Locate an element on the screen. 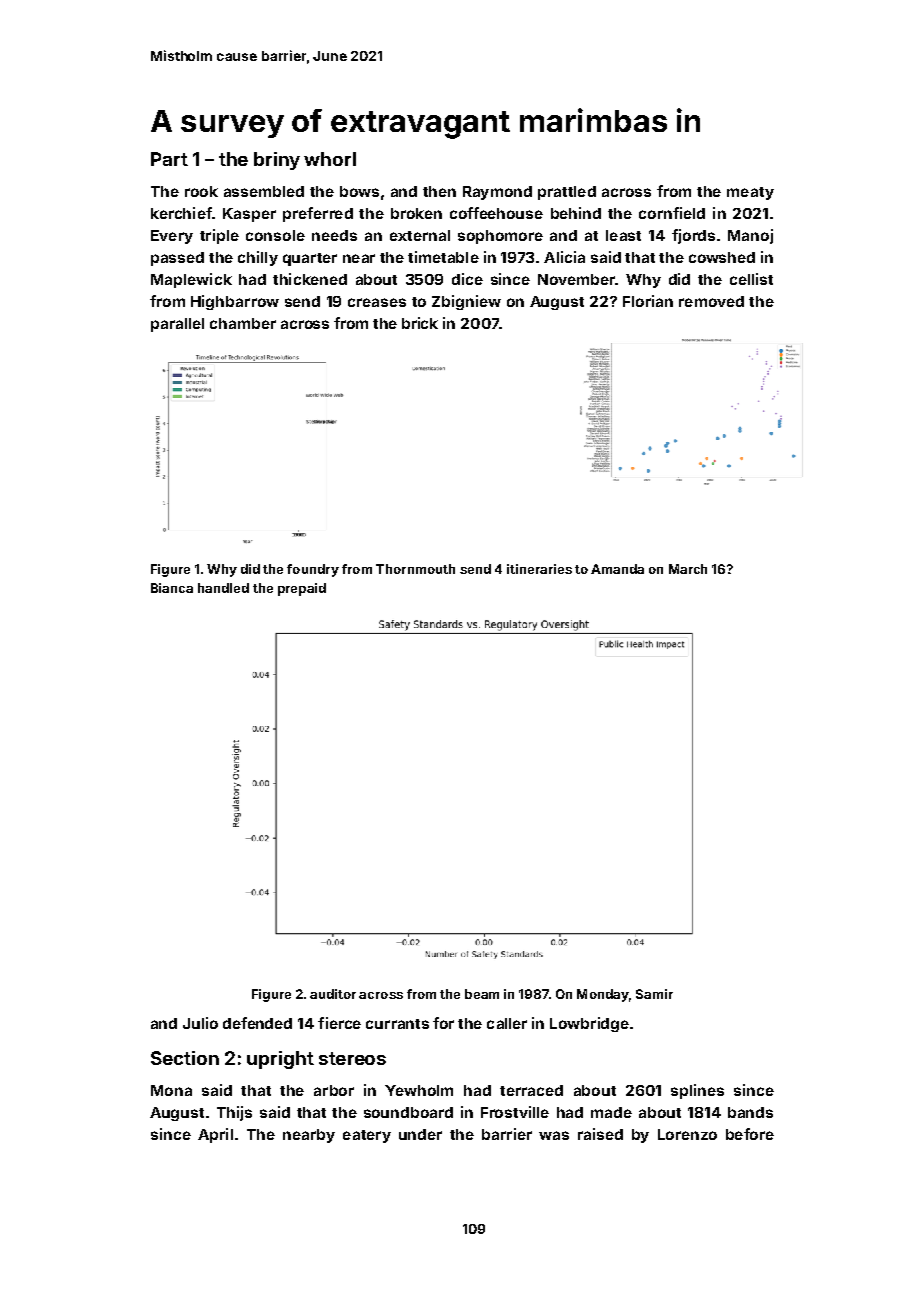 The width and height of the screenshot is (924, 1311). soundboard is located at coordinates (408, 1112).
